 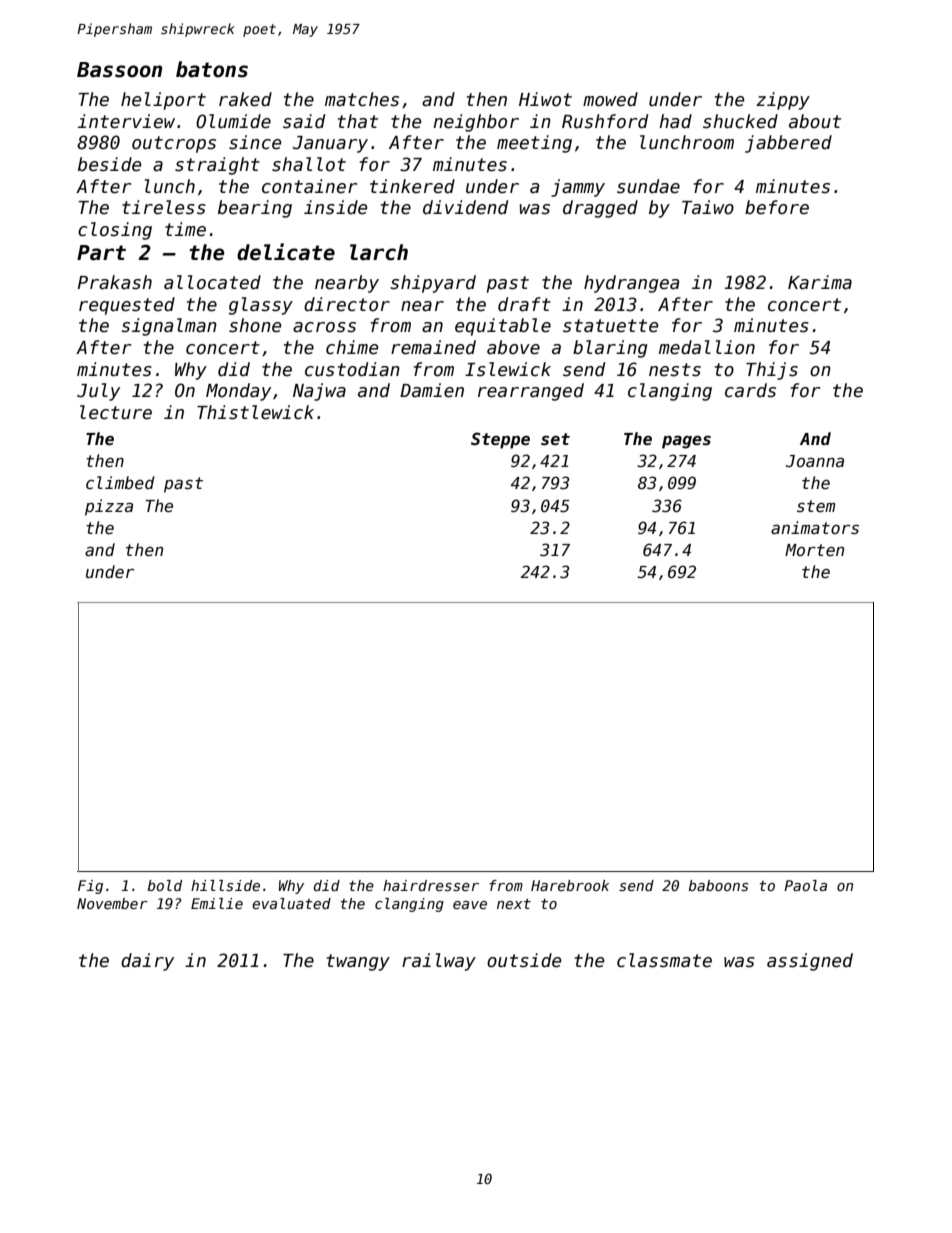 What do you see at coordinates (120, 482) in the screenshot?
I see `climbed` at bounding box center [120, 482].
